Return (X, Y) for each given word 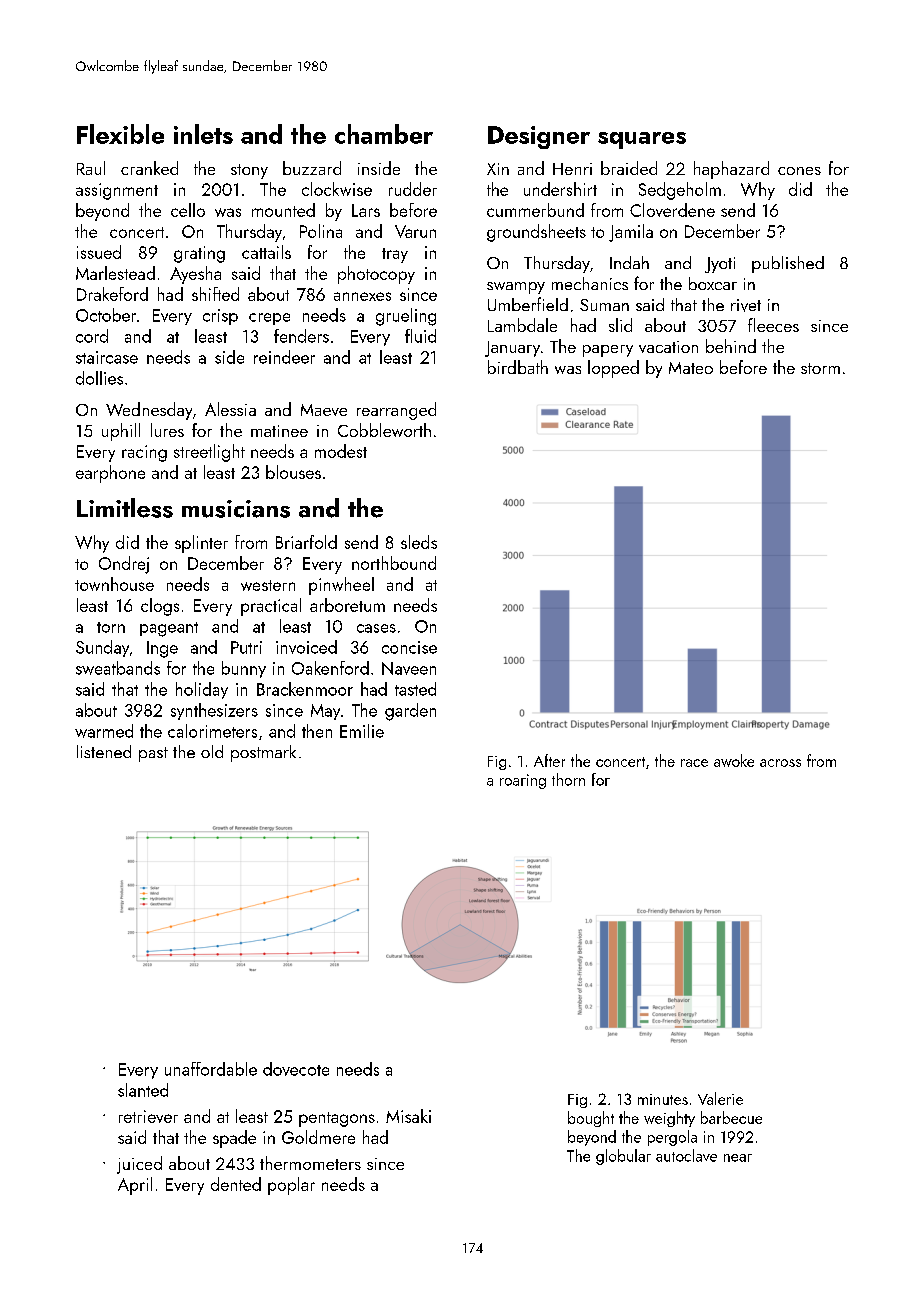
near (738, 1158)
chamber (384, 134)
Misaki (408, 1116)
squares (642, 140)
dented (236, 1184)
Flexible (120, 134)
